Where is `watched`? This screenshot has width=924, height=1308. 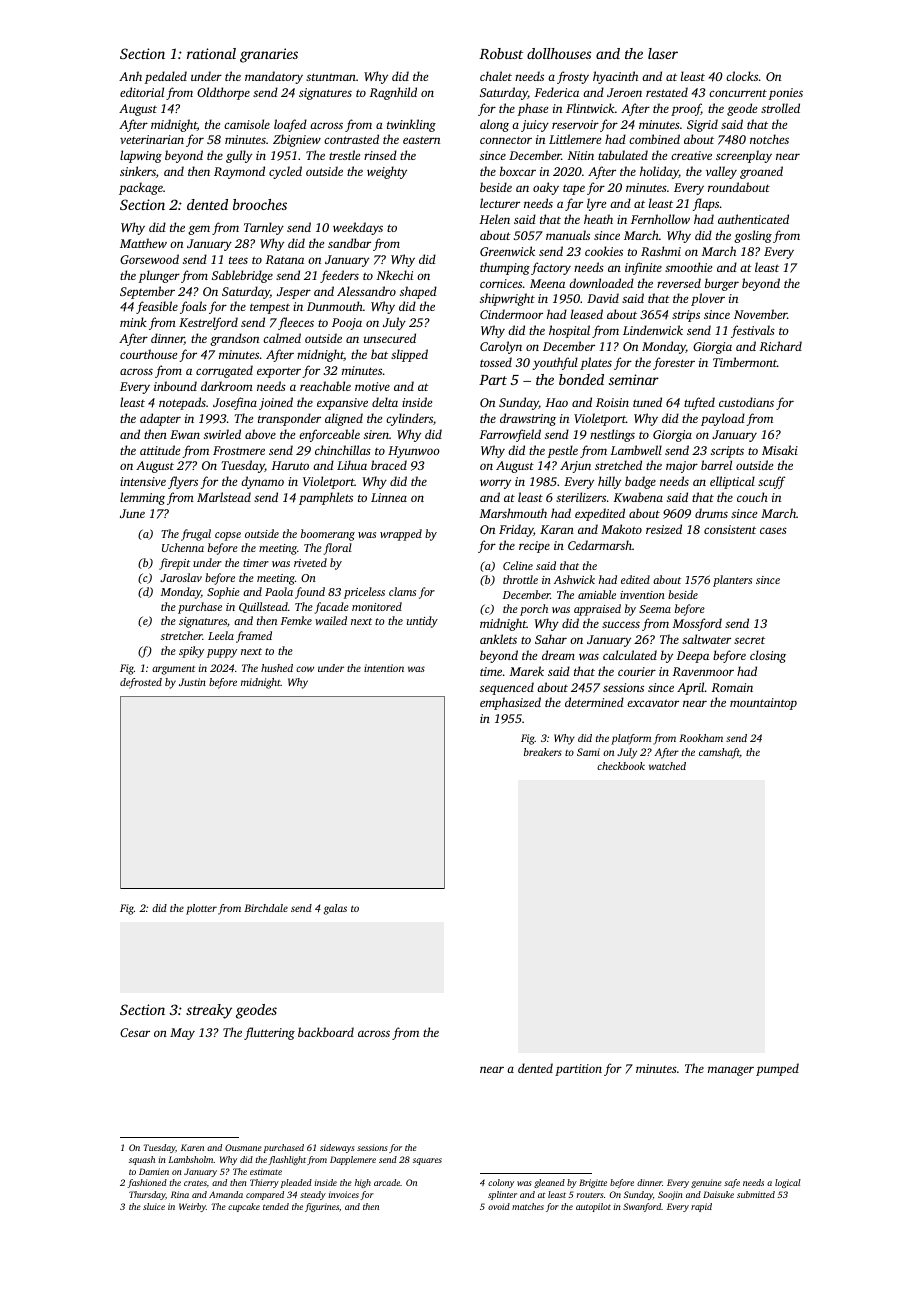 watched is located at coordinates (667, 766).
